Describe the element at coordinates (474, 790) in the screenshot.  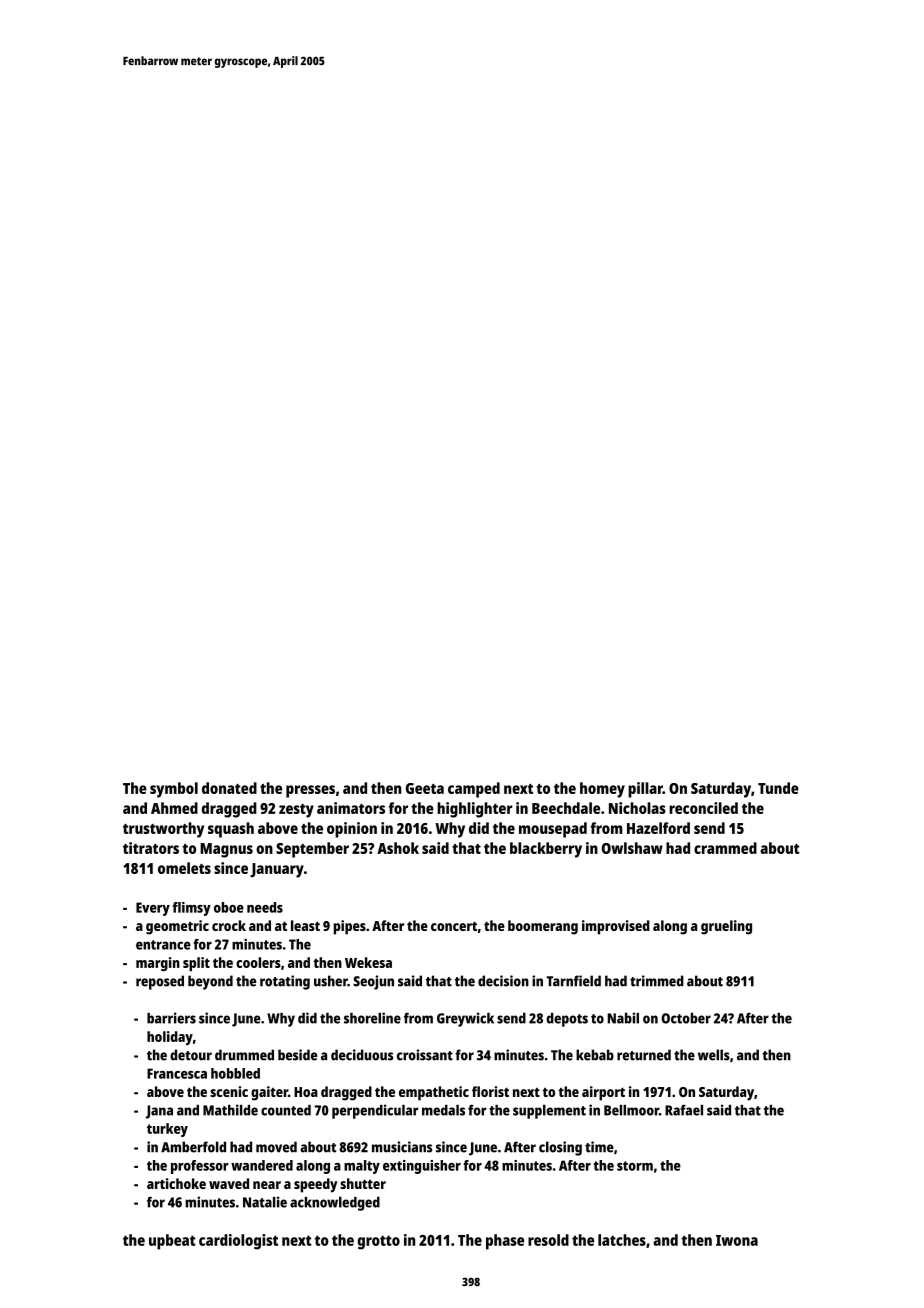
I see `camped` at that location.
